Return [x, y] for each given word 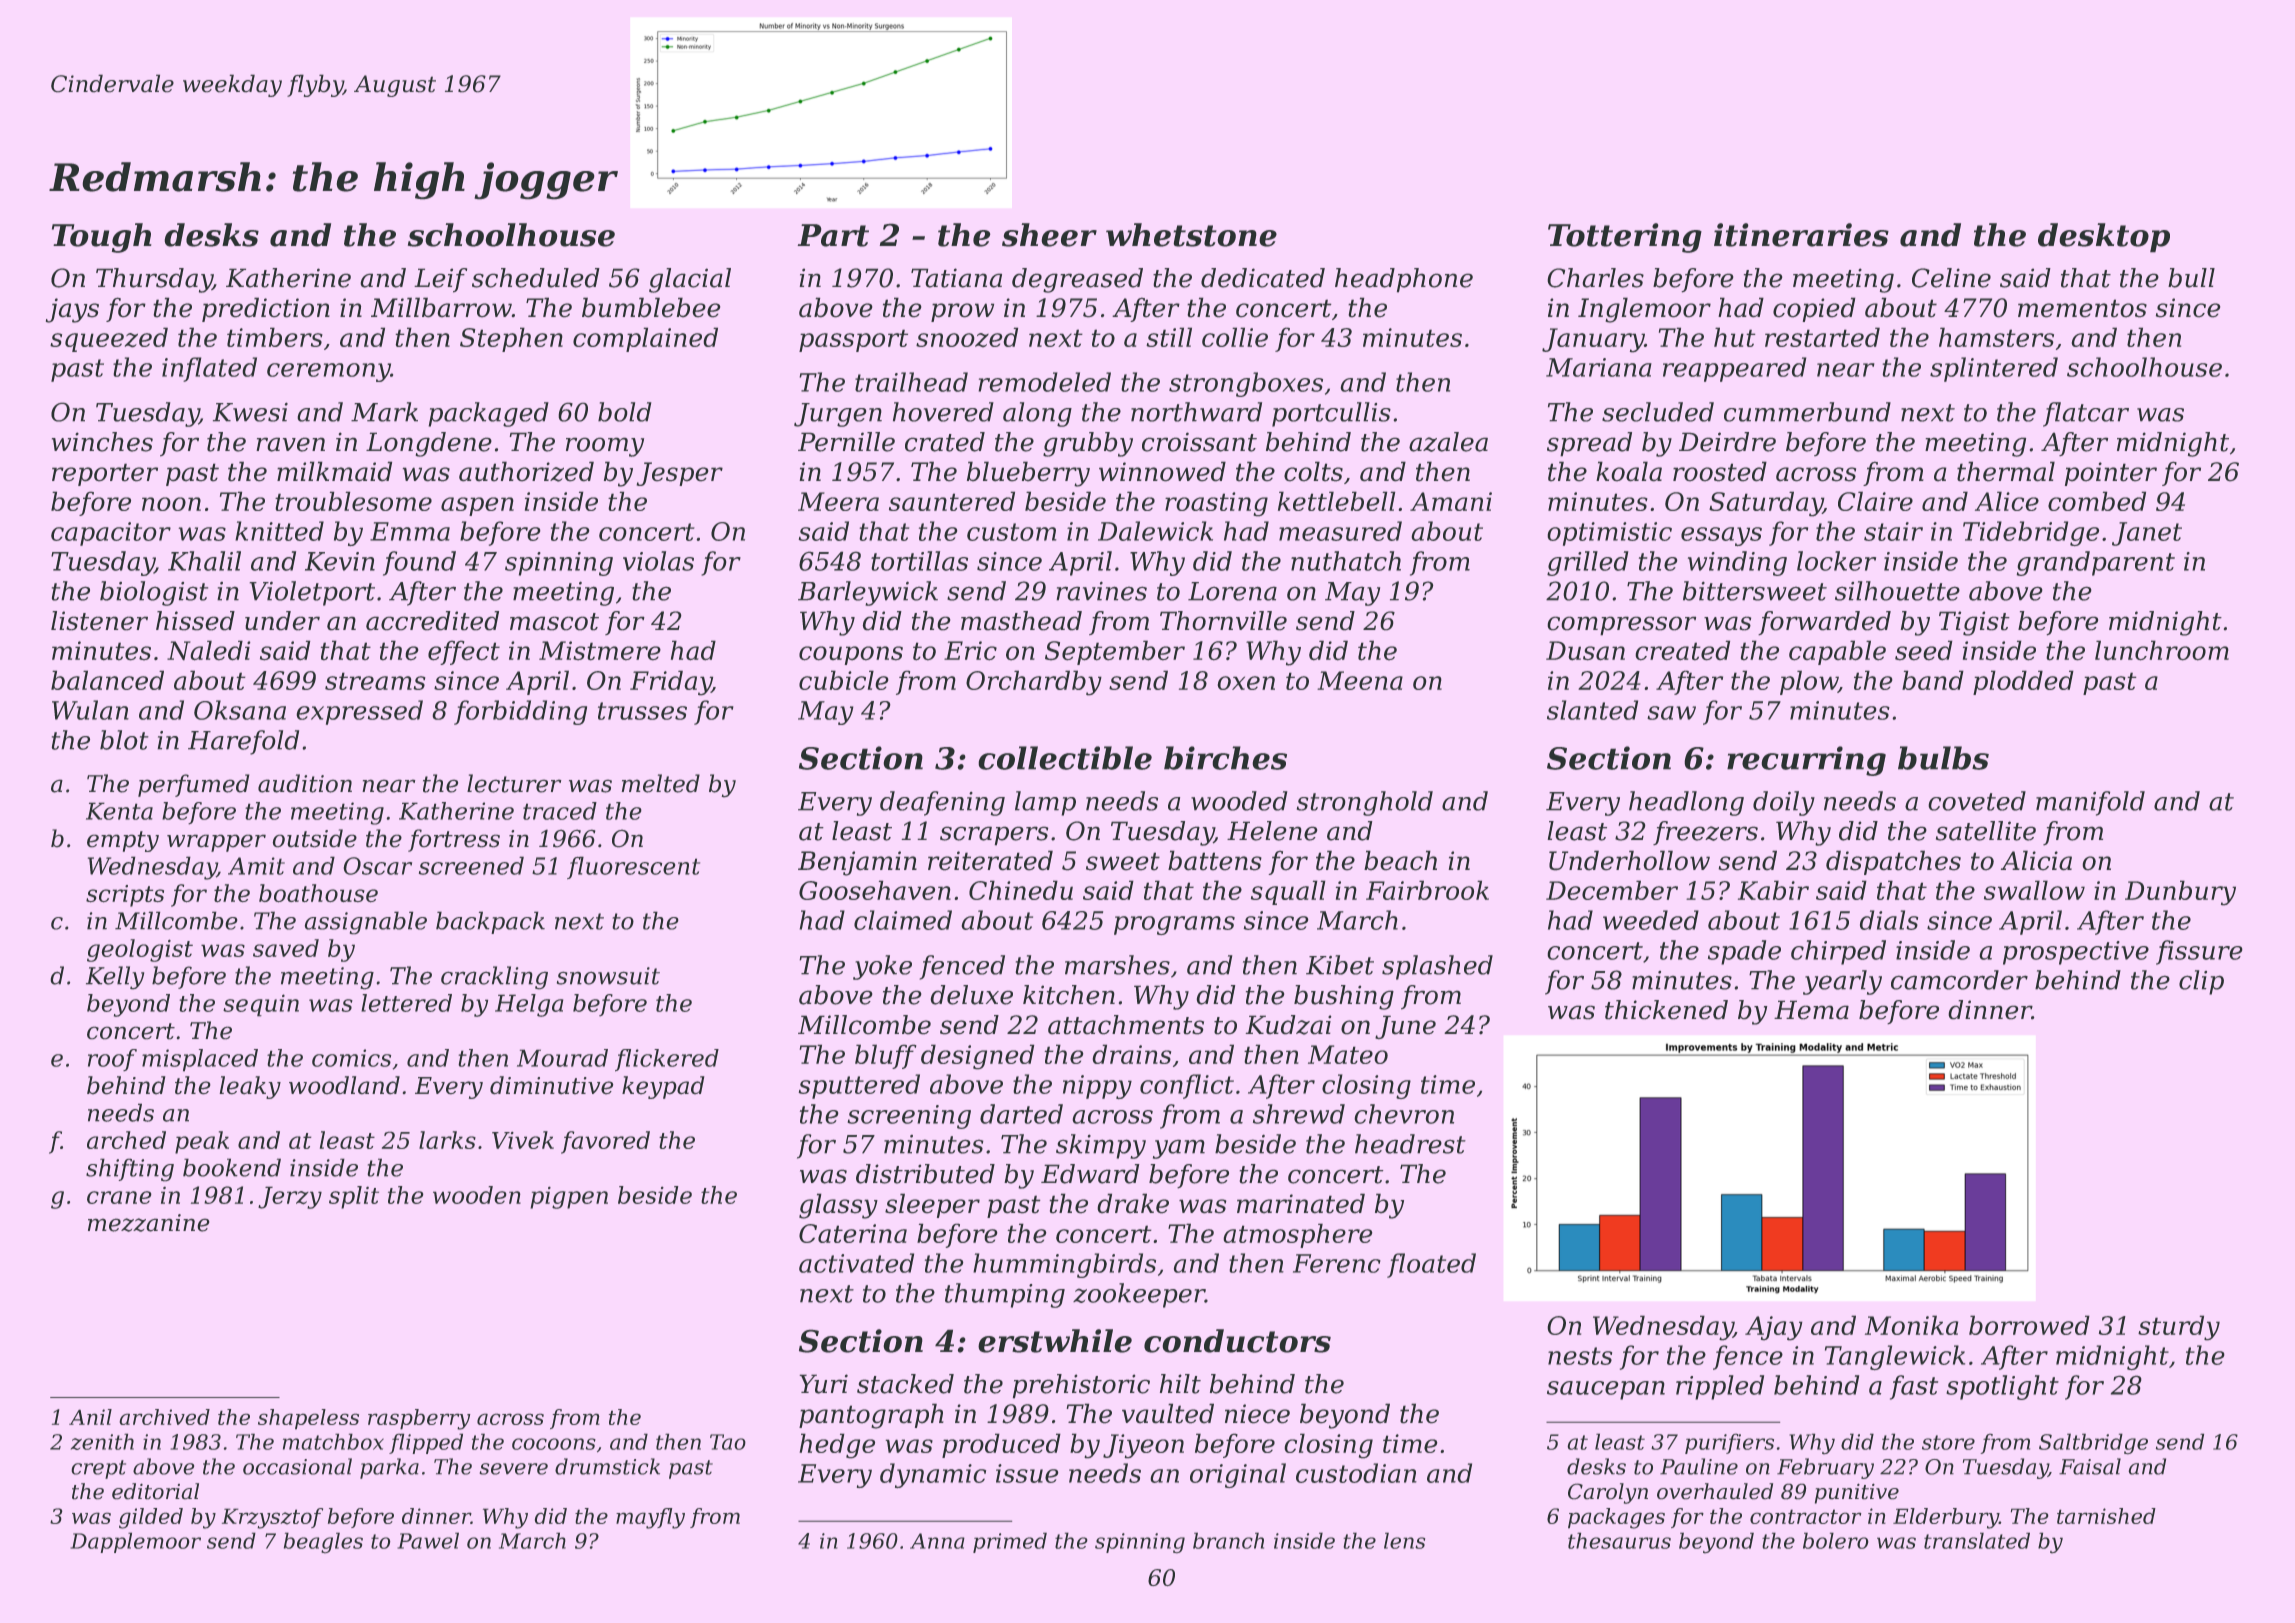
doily [1784, 803]
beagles [323, 1543]
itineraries [1801, 235]
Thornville [1223, 621]
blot [124, 740]
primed [1010, 1542]
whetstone [1191, 235]
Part [833, 235]
